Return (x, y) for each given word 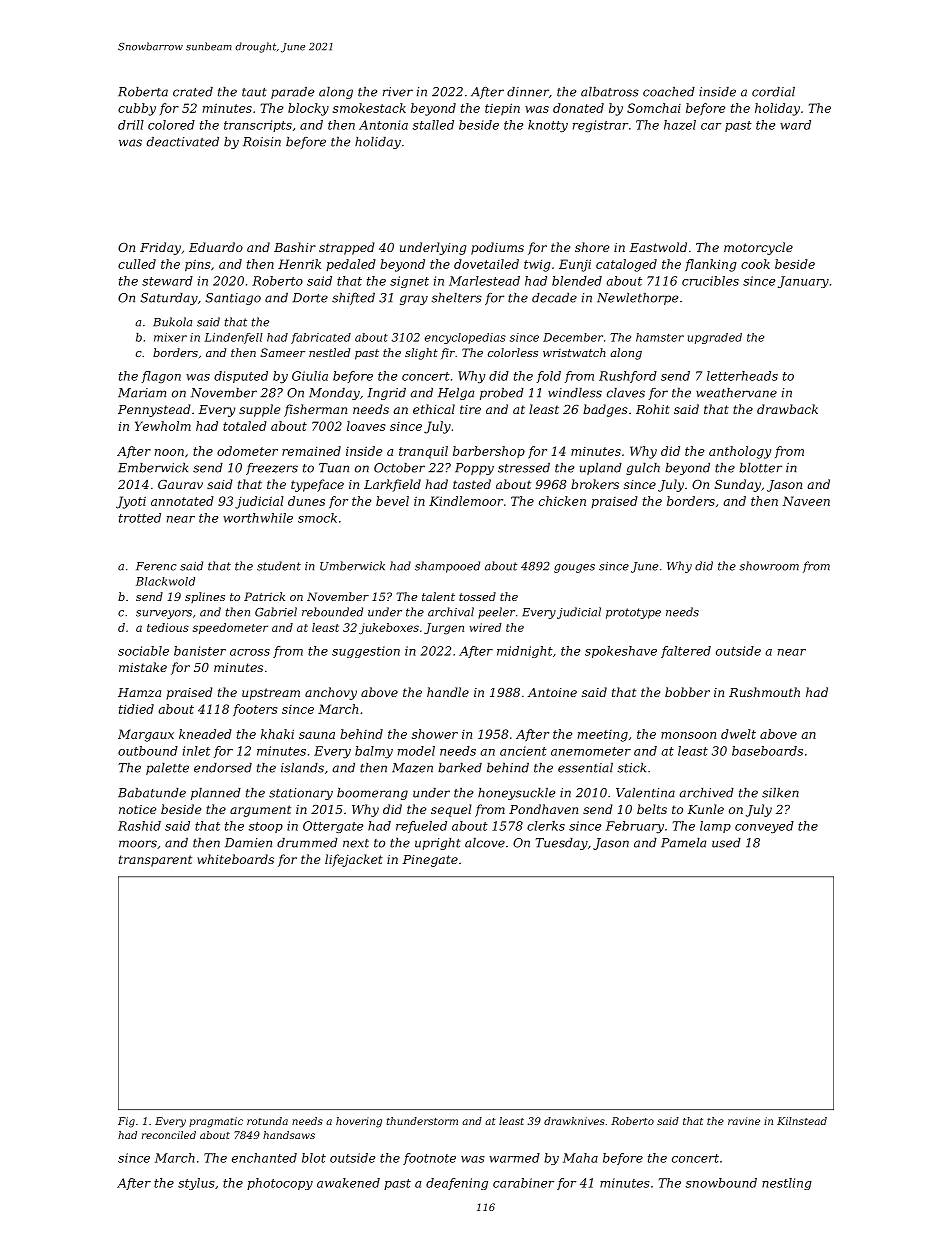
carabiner (523, 1183)
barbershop (489, 452)
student (279, 566)
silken (780, 793)
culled (137, 264)
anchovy (331, 693)
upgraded (715, 338)
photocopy (280, 1184)
